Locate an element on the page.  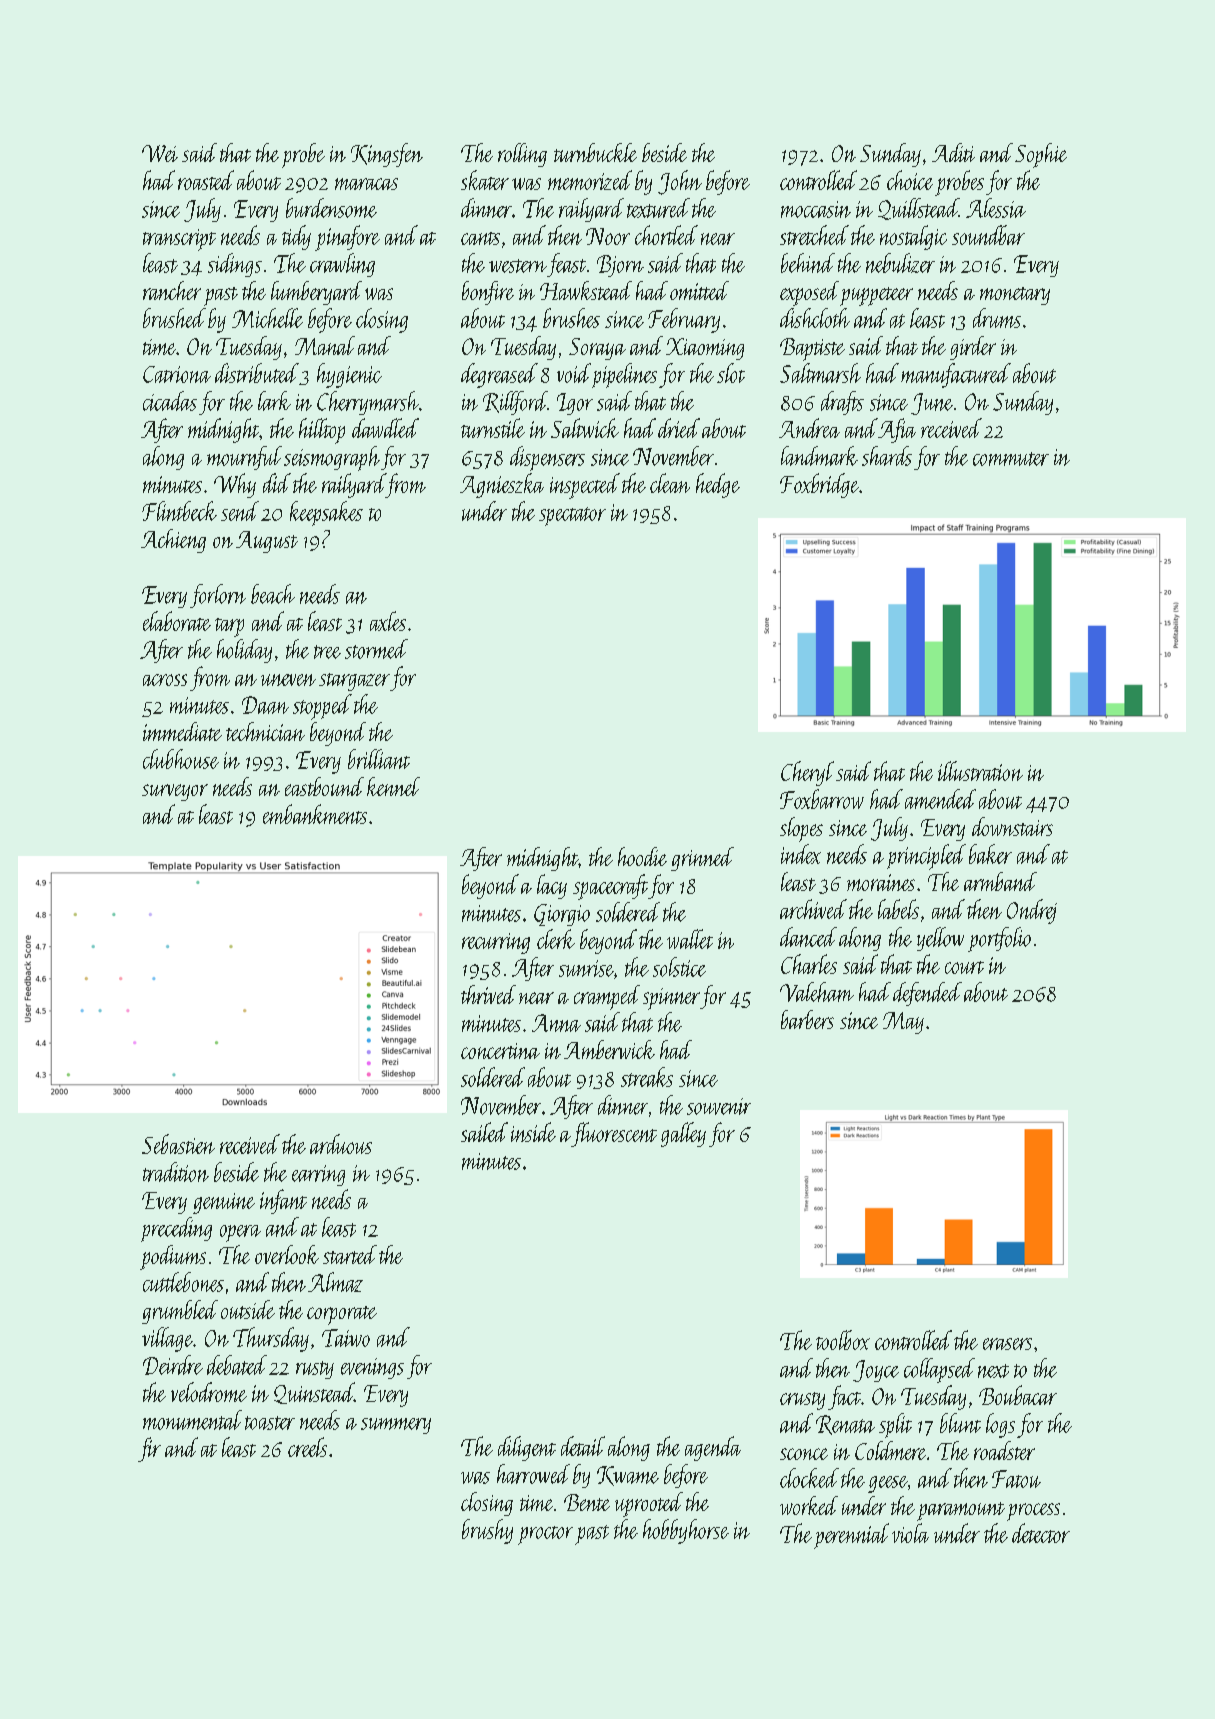
stormed is located at coordinates (376, 649).
